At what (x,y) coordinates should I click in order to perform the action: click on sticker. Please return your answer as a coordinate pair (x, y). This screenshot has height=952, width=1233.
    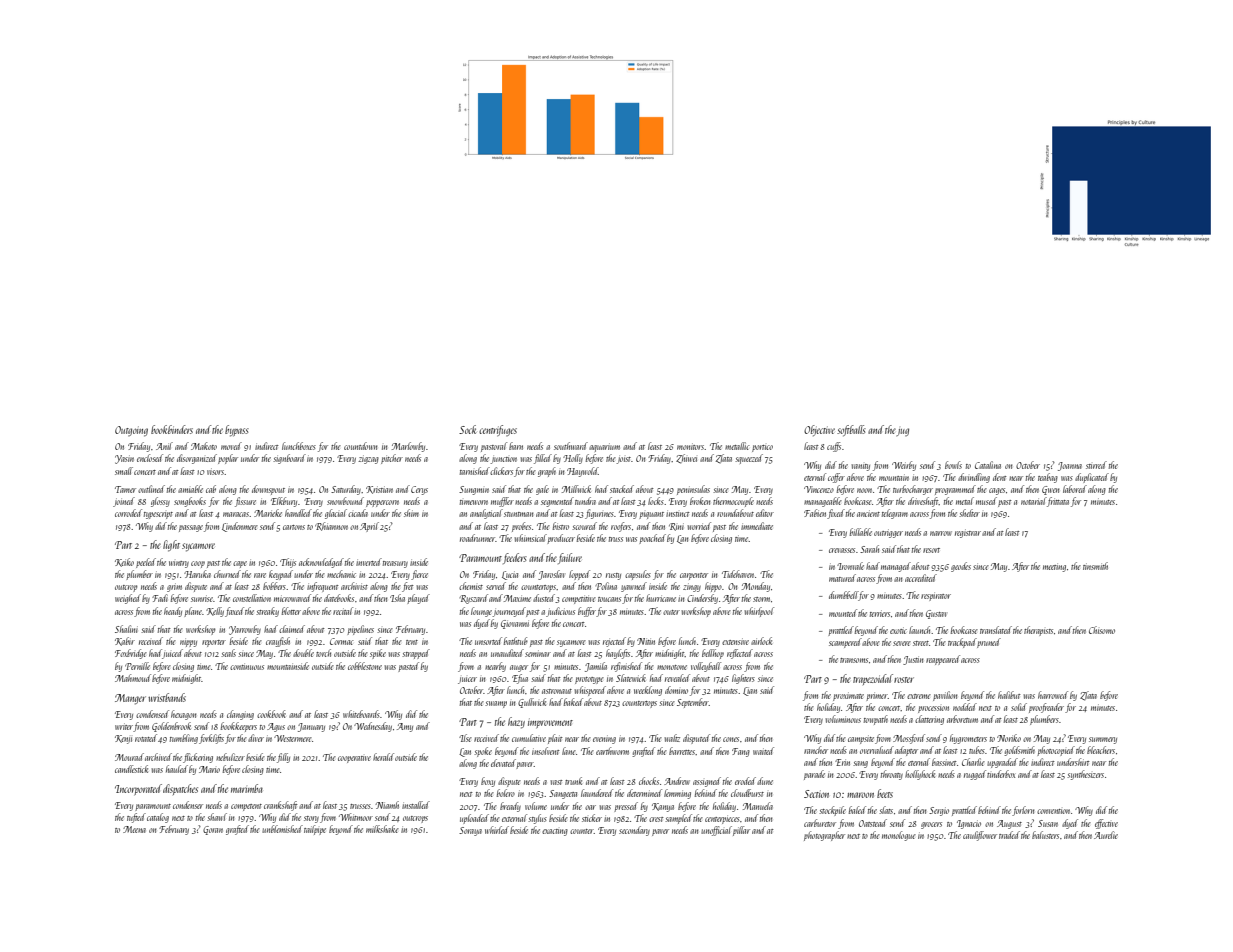
    Looking at the image, I should click on (592, 818).
